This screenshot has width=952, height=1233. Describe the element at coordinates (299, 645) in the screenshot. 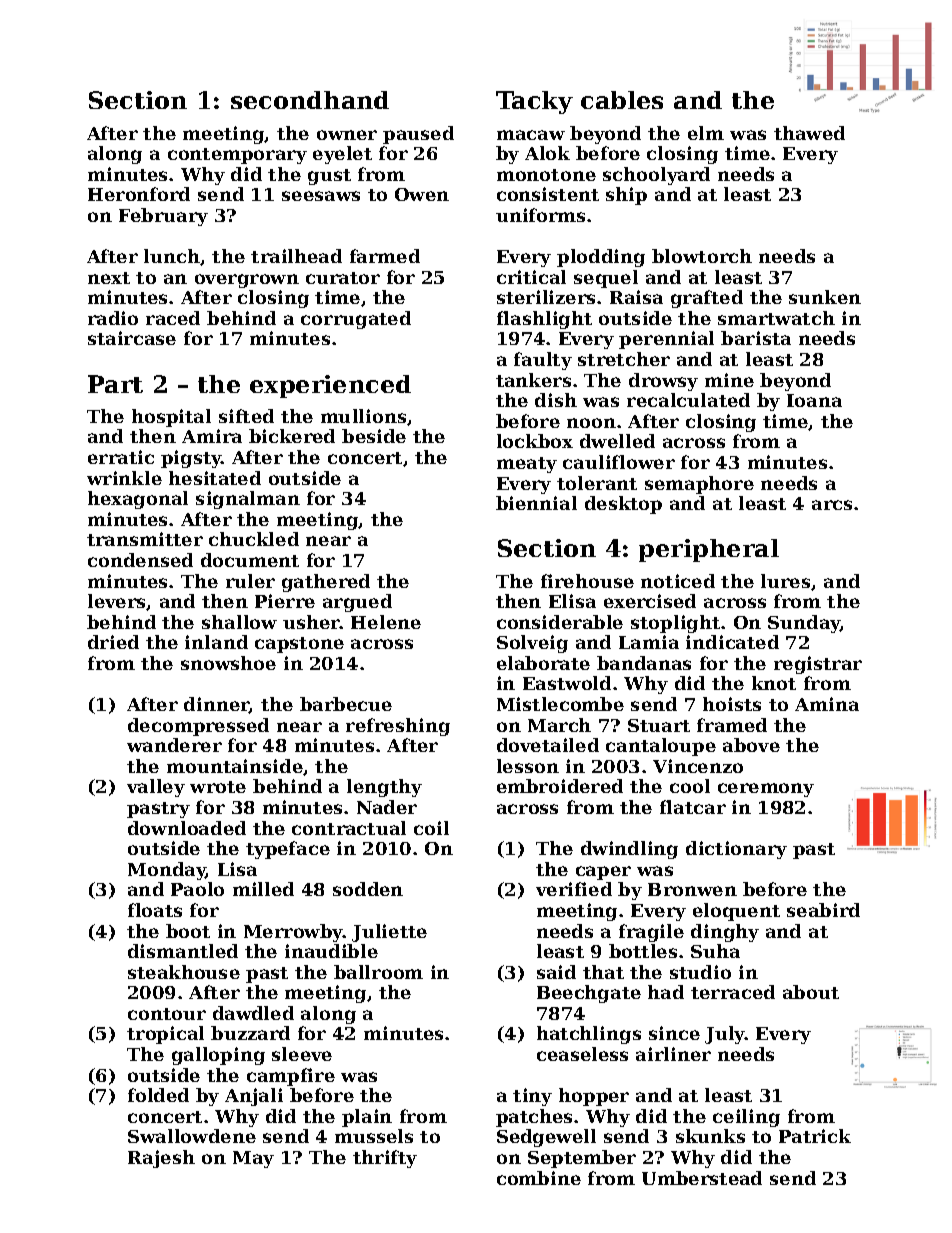

I see `capstone` at that location.
